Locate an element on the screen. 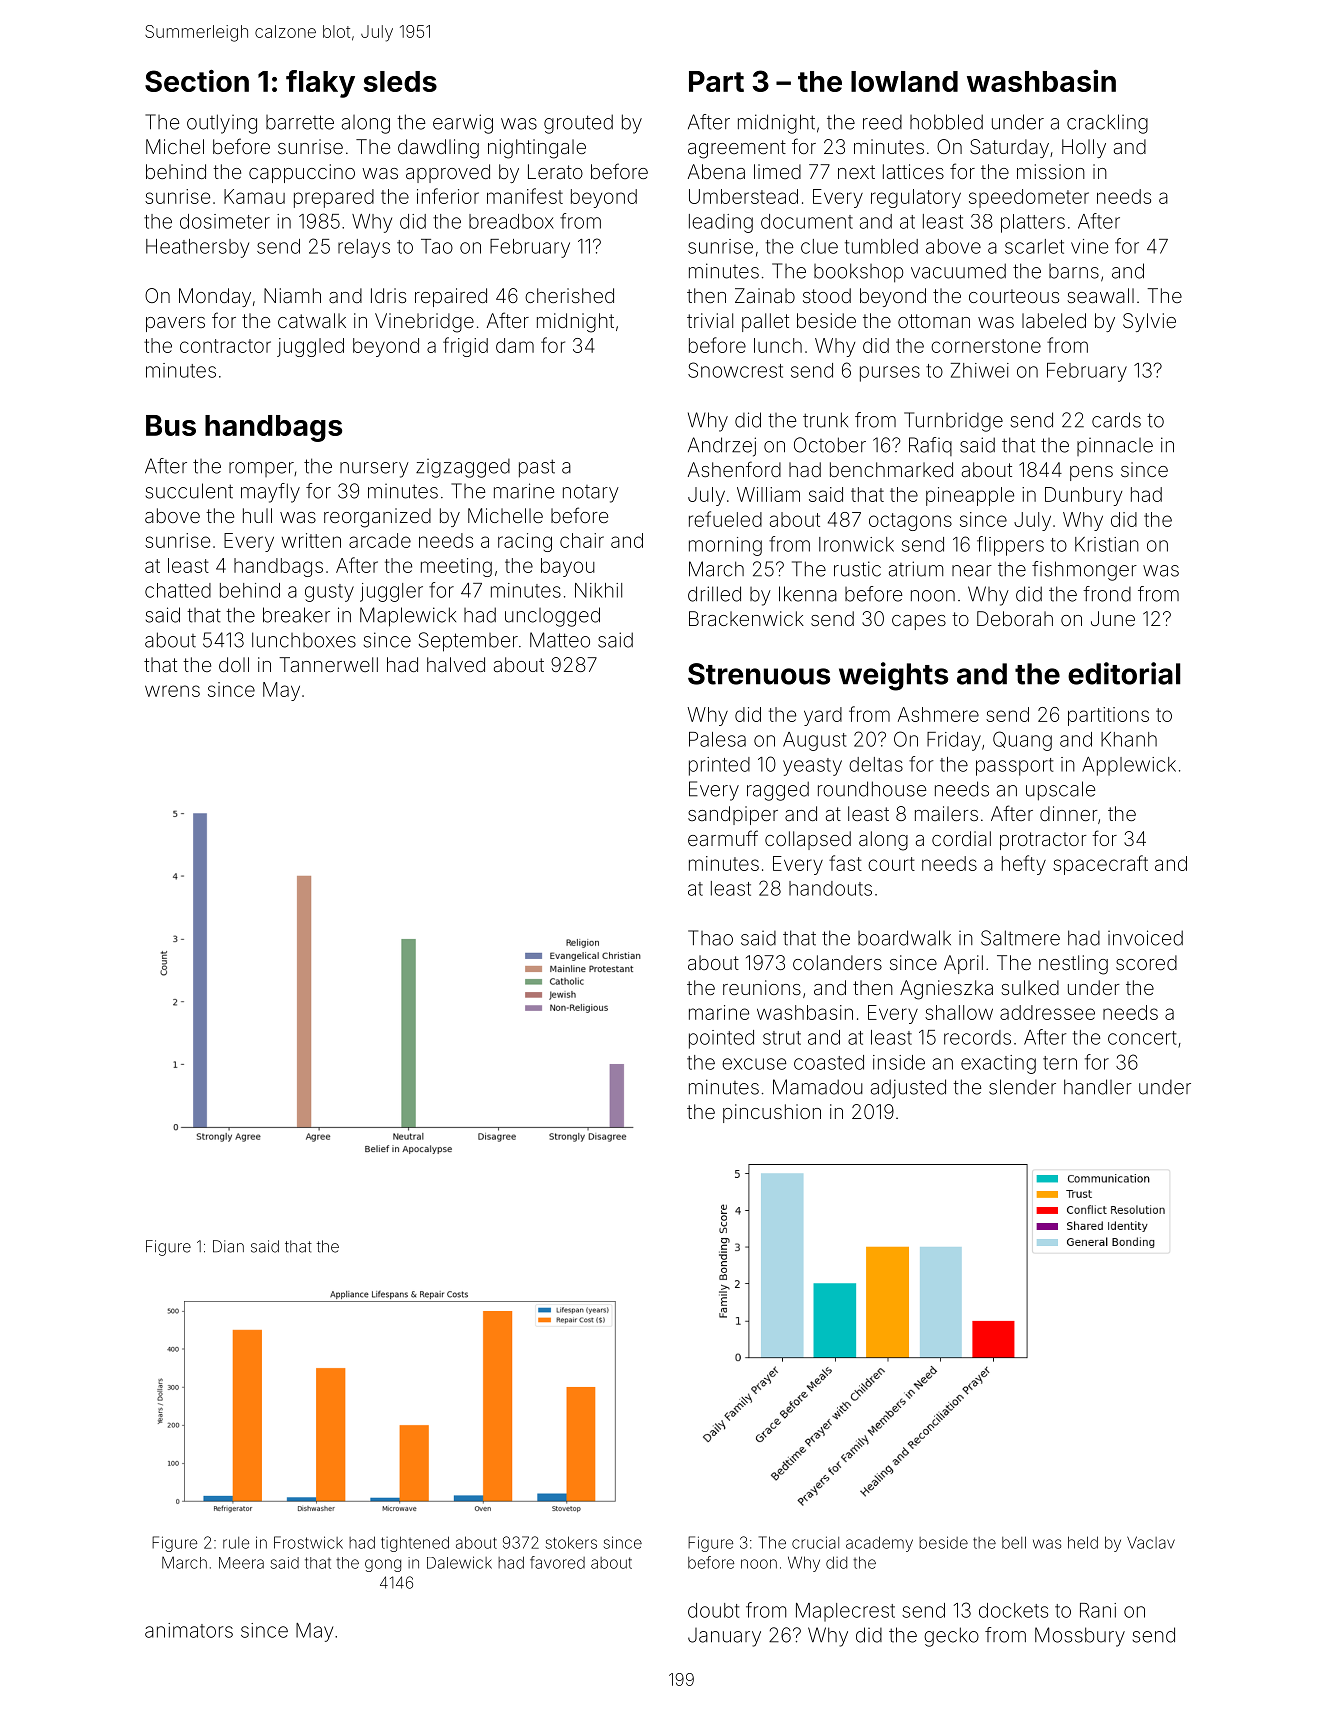 This screenshot has width=1336, height=1729. crackling is located at coordinates (1107, 124).
